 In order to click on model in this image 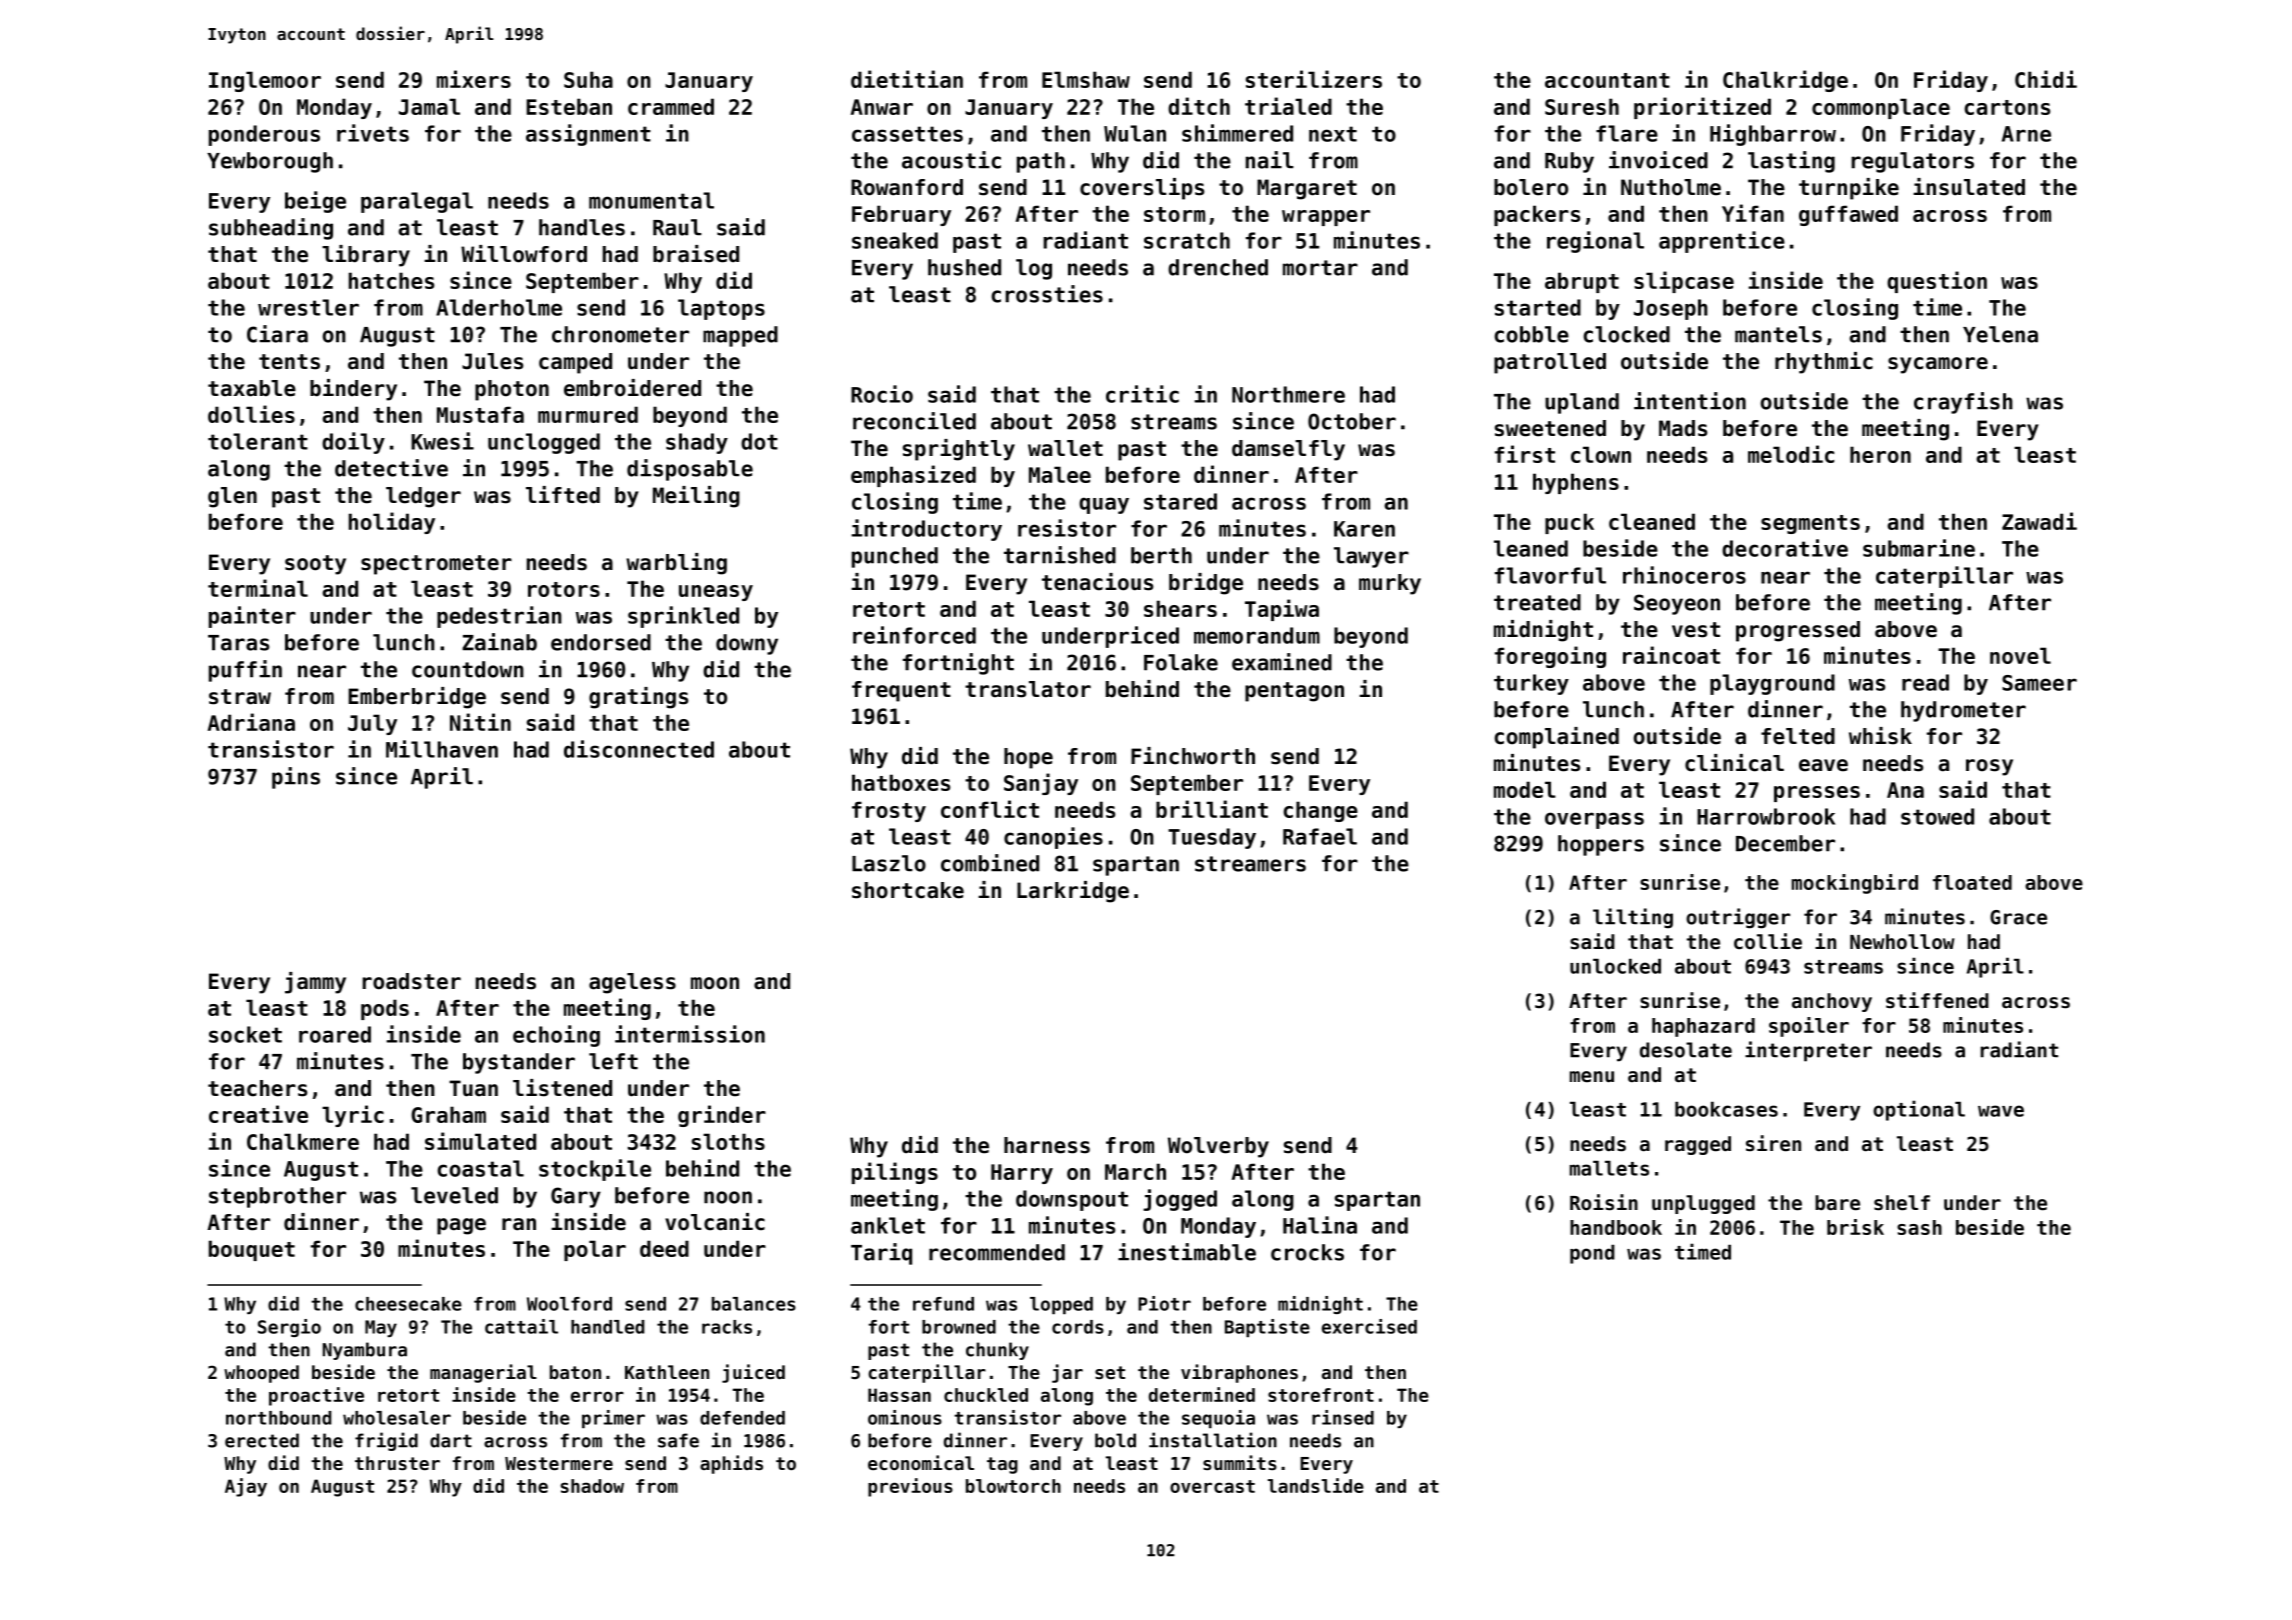, I will do `click(1525, 789)`.
